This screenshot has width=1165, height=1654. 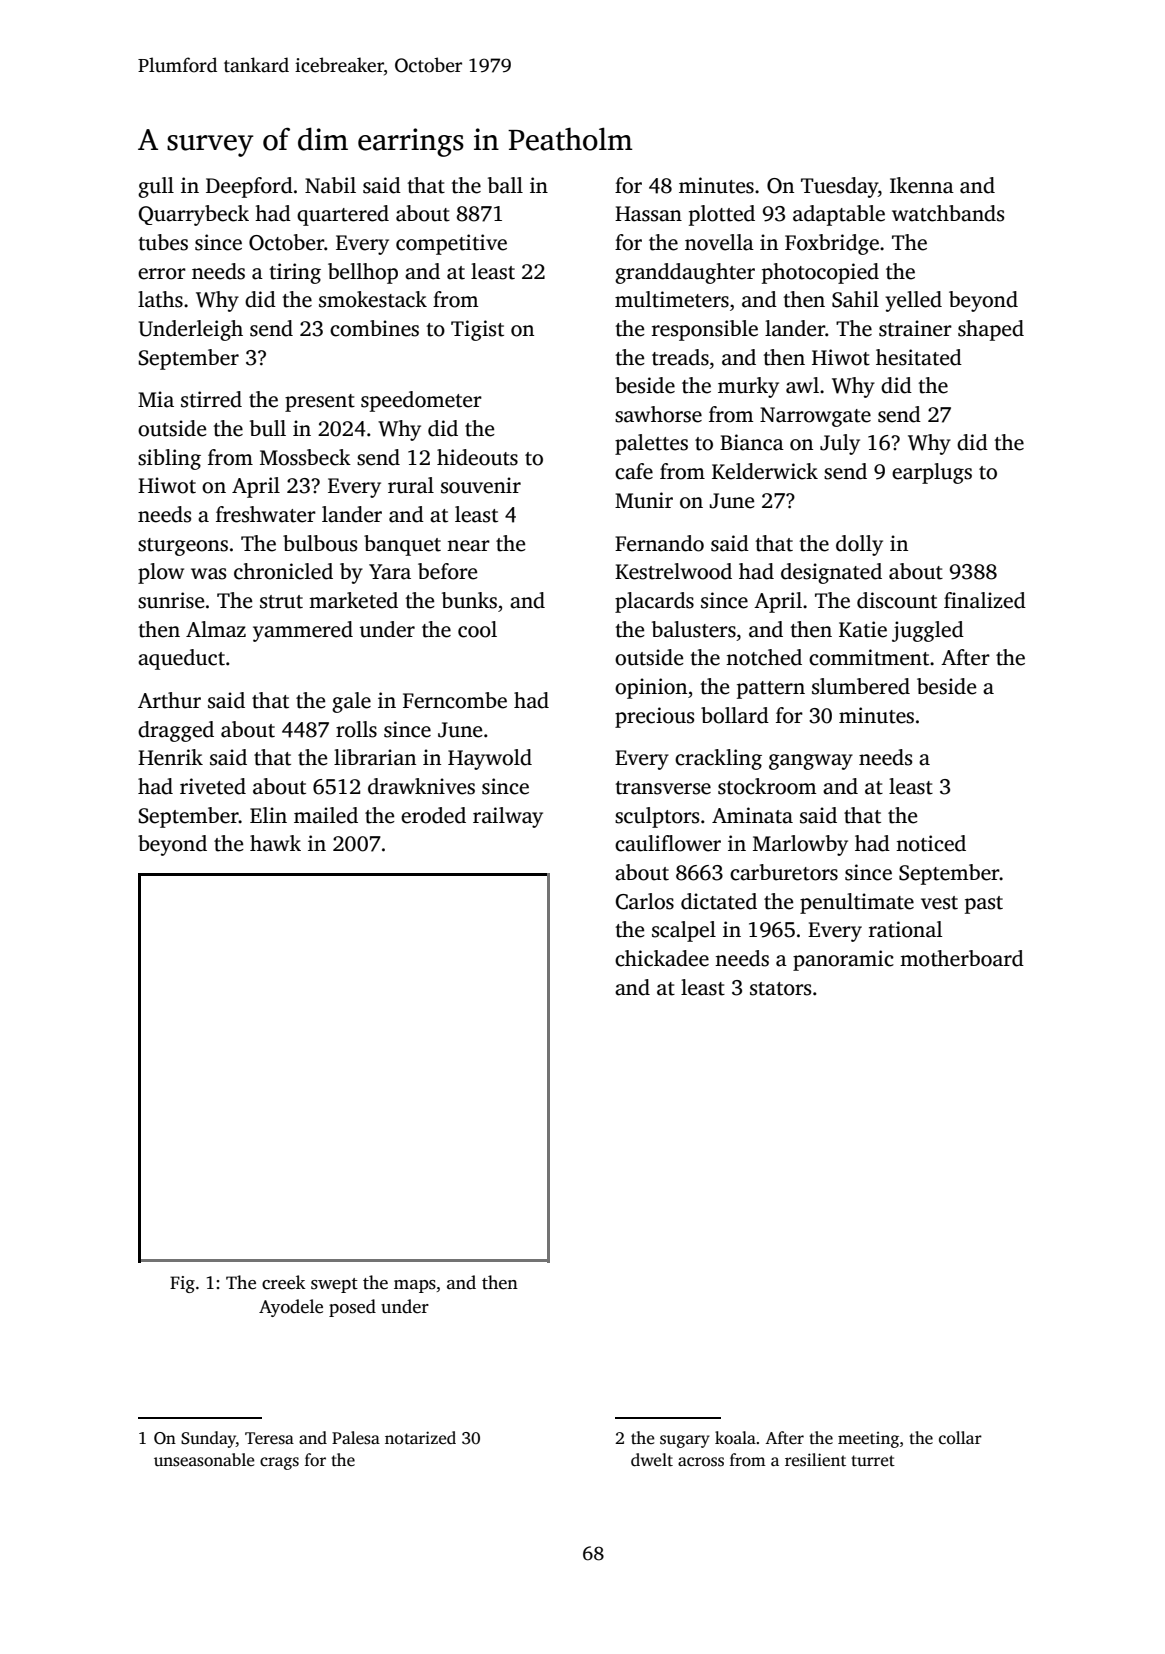 What do you see at coordinates (931, 843) in the screenshot?
I see `noticed` at bounding box center [931, 843].
